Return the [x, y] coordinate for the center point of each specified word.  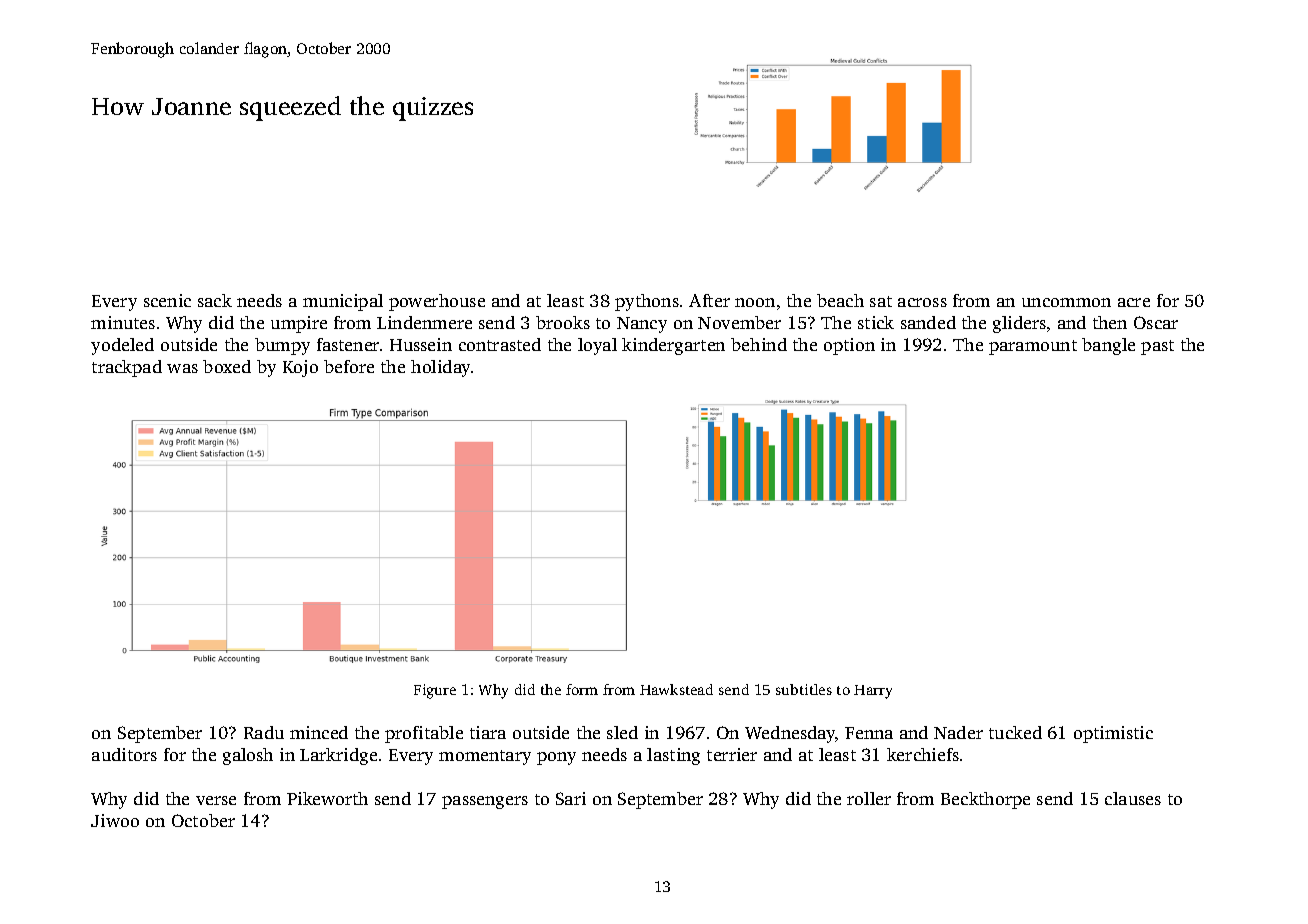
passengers [485, 802]
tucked [1015, 732]
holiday [440, 368]
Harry [873, 692]
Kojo [300, 368]
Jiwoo [115, 820]
